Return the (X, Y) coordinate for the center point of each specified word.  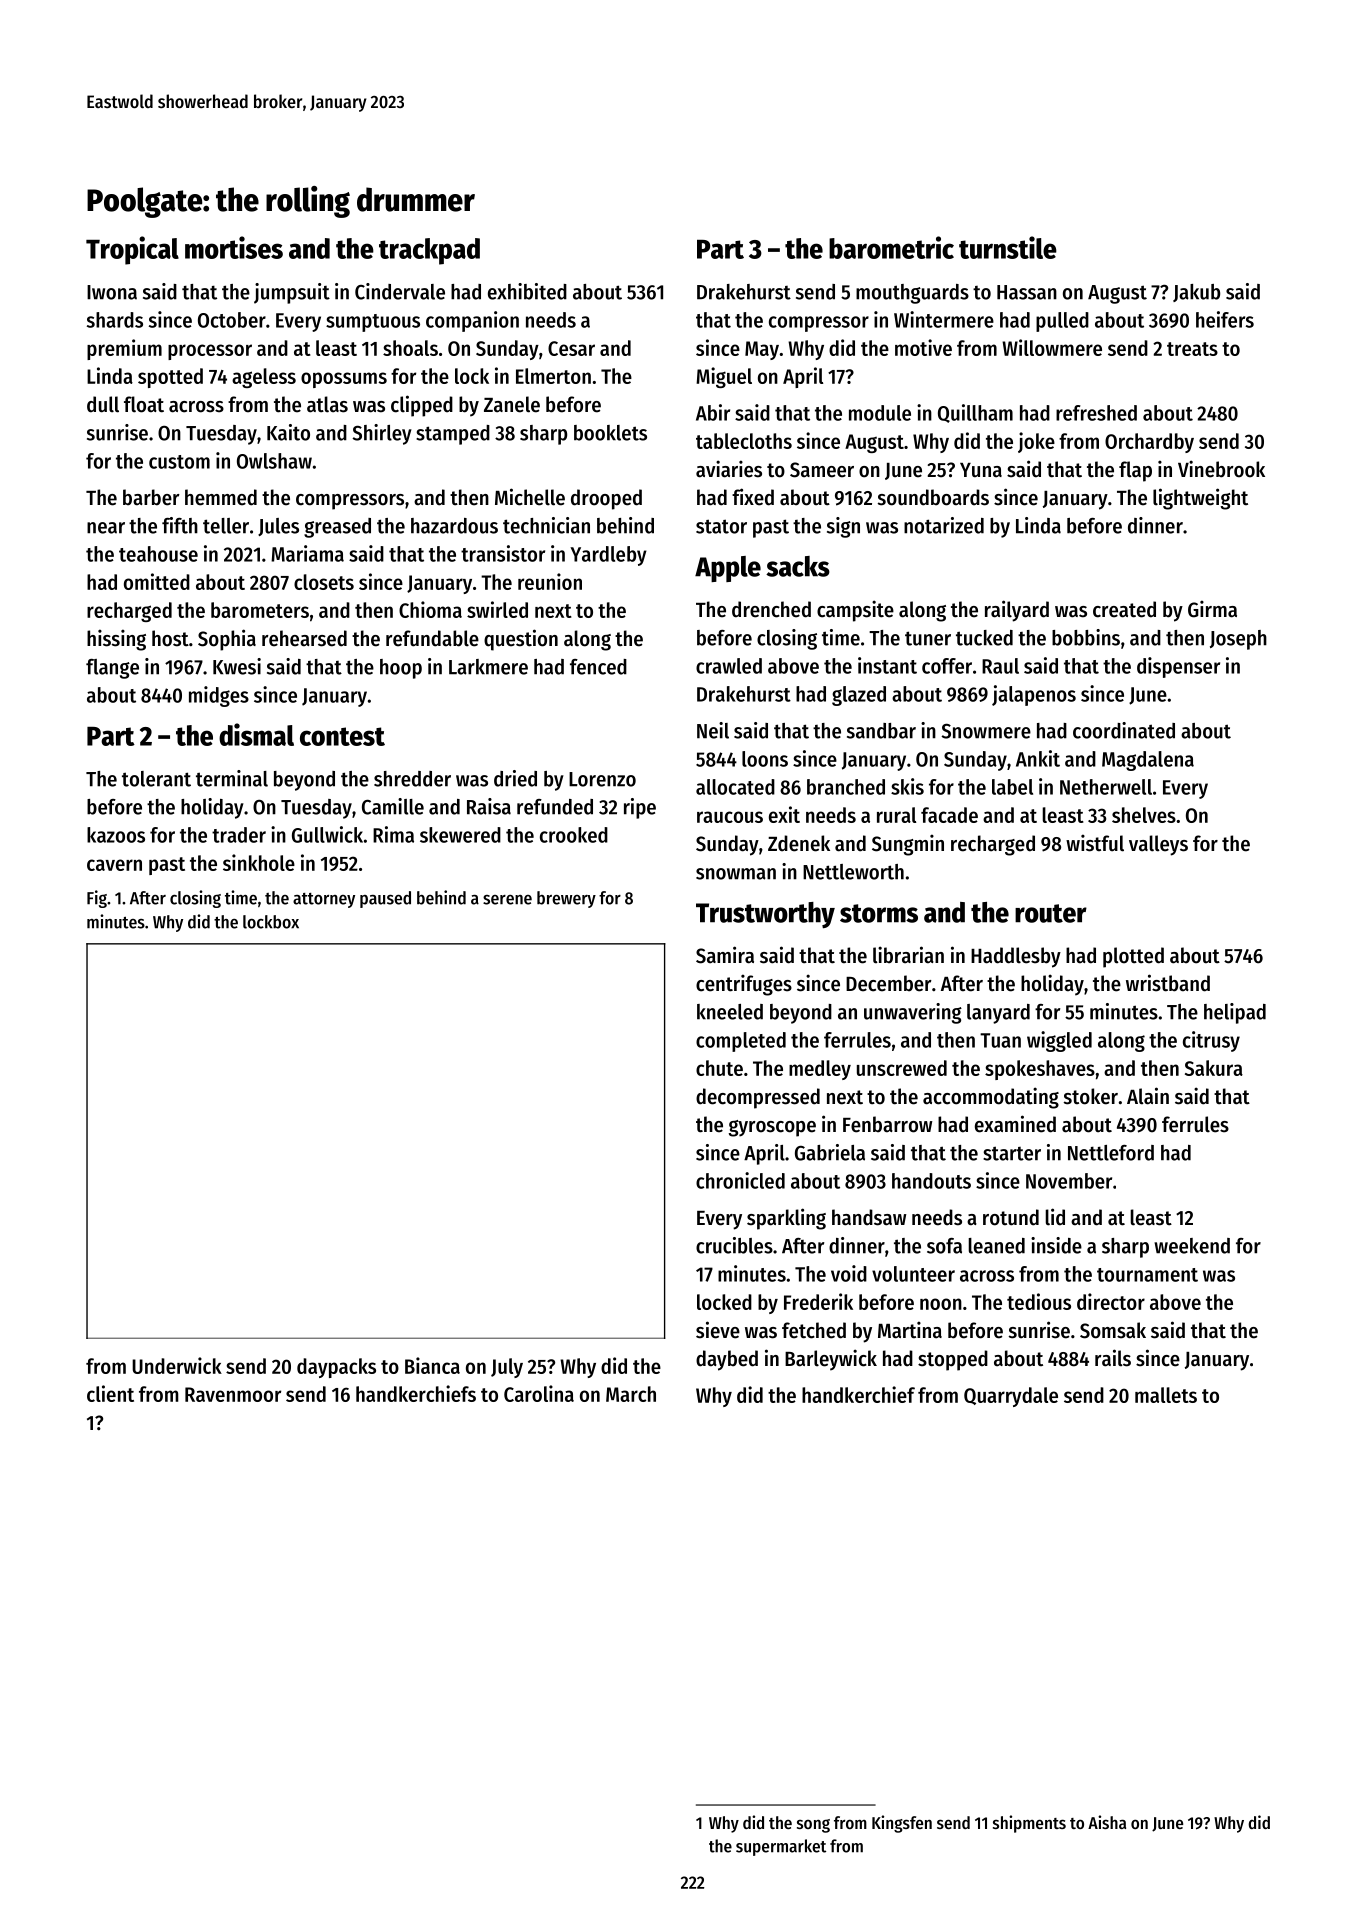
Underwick (177, 1365)
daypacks (336, 1368)
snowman (736, 874)
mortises (234, 247)
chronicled (740, 1180)
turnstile (1008, 247)
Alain (1148, 1096)
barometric (891, 247)
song (813, 1826)
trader (239, 835)
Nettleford (1111, 1153)
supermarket (781, 1847)
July (507, 1368)
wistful (1095, 843)
